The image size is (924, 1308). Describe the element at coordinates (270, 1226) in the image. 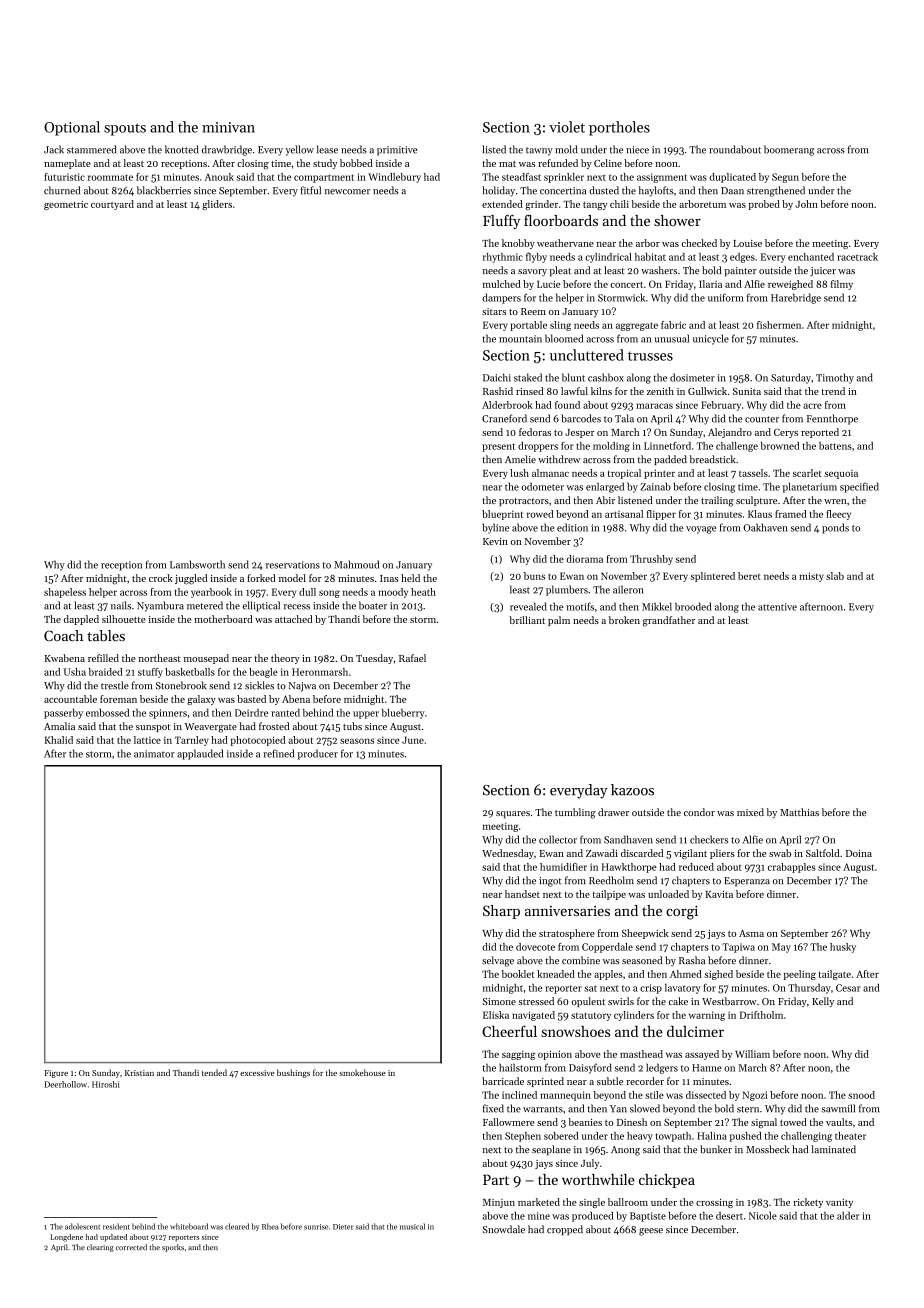

I see `Rhea` at that location.
